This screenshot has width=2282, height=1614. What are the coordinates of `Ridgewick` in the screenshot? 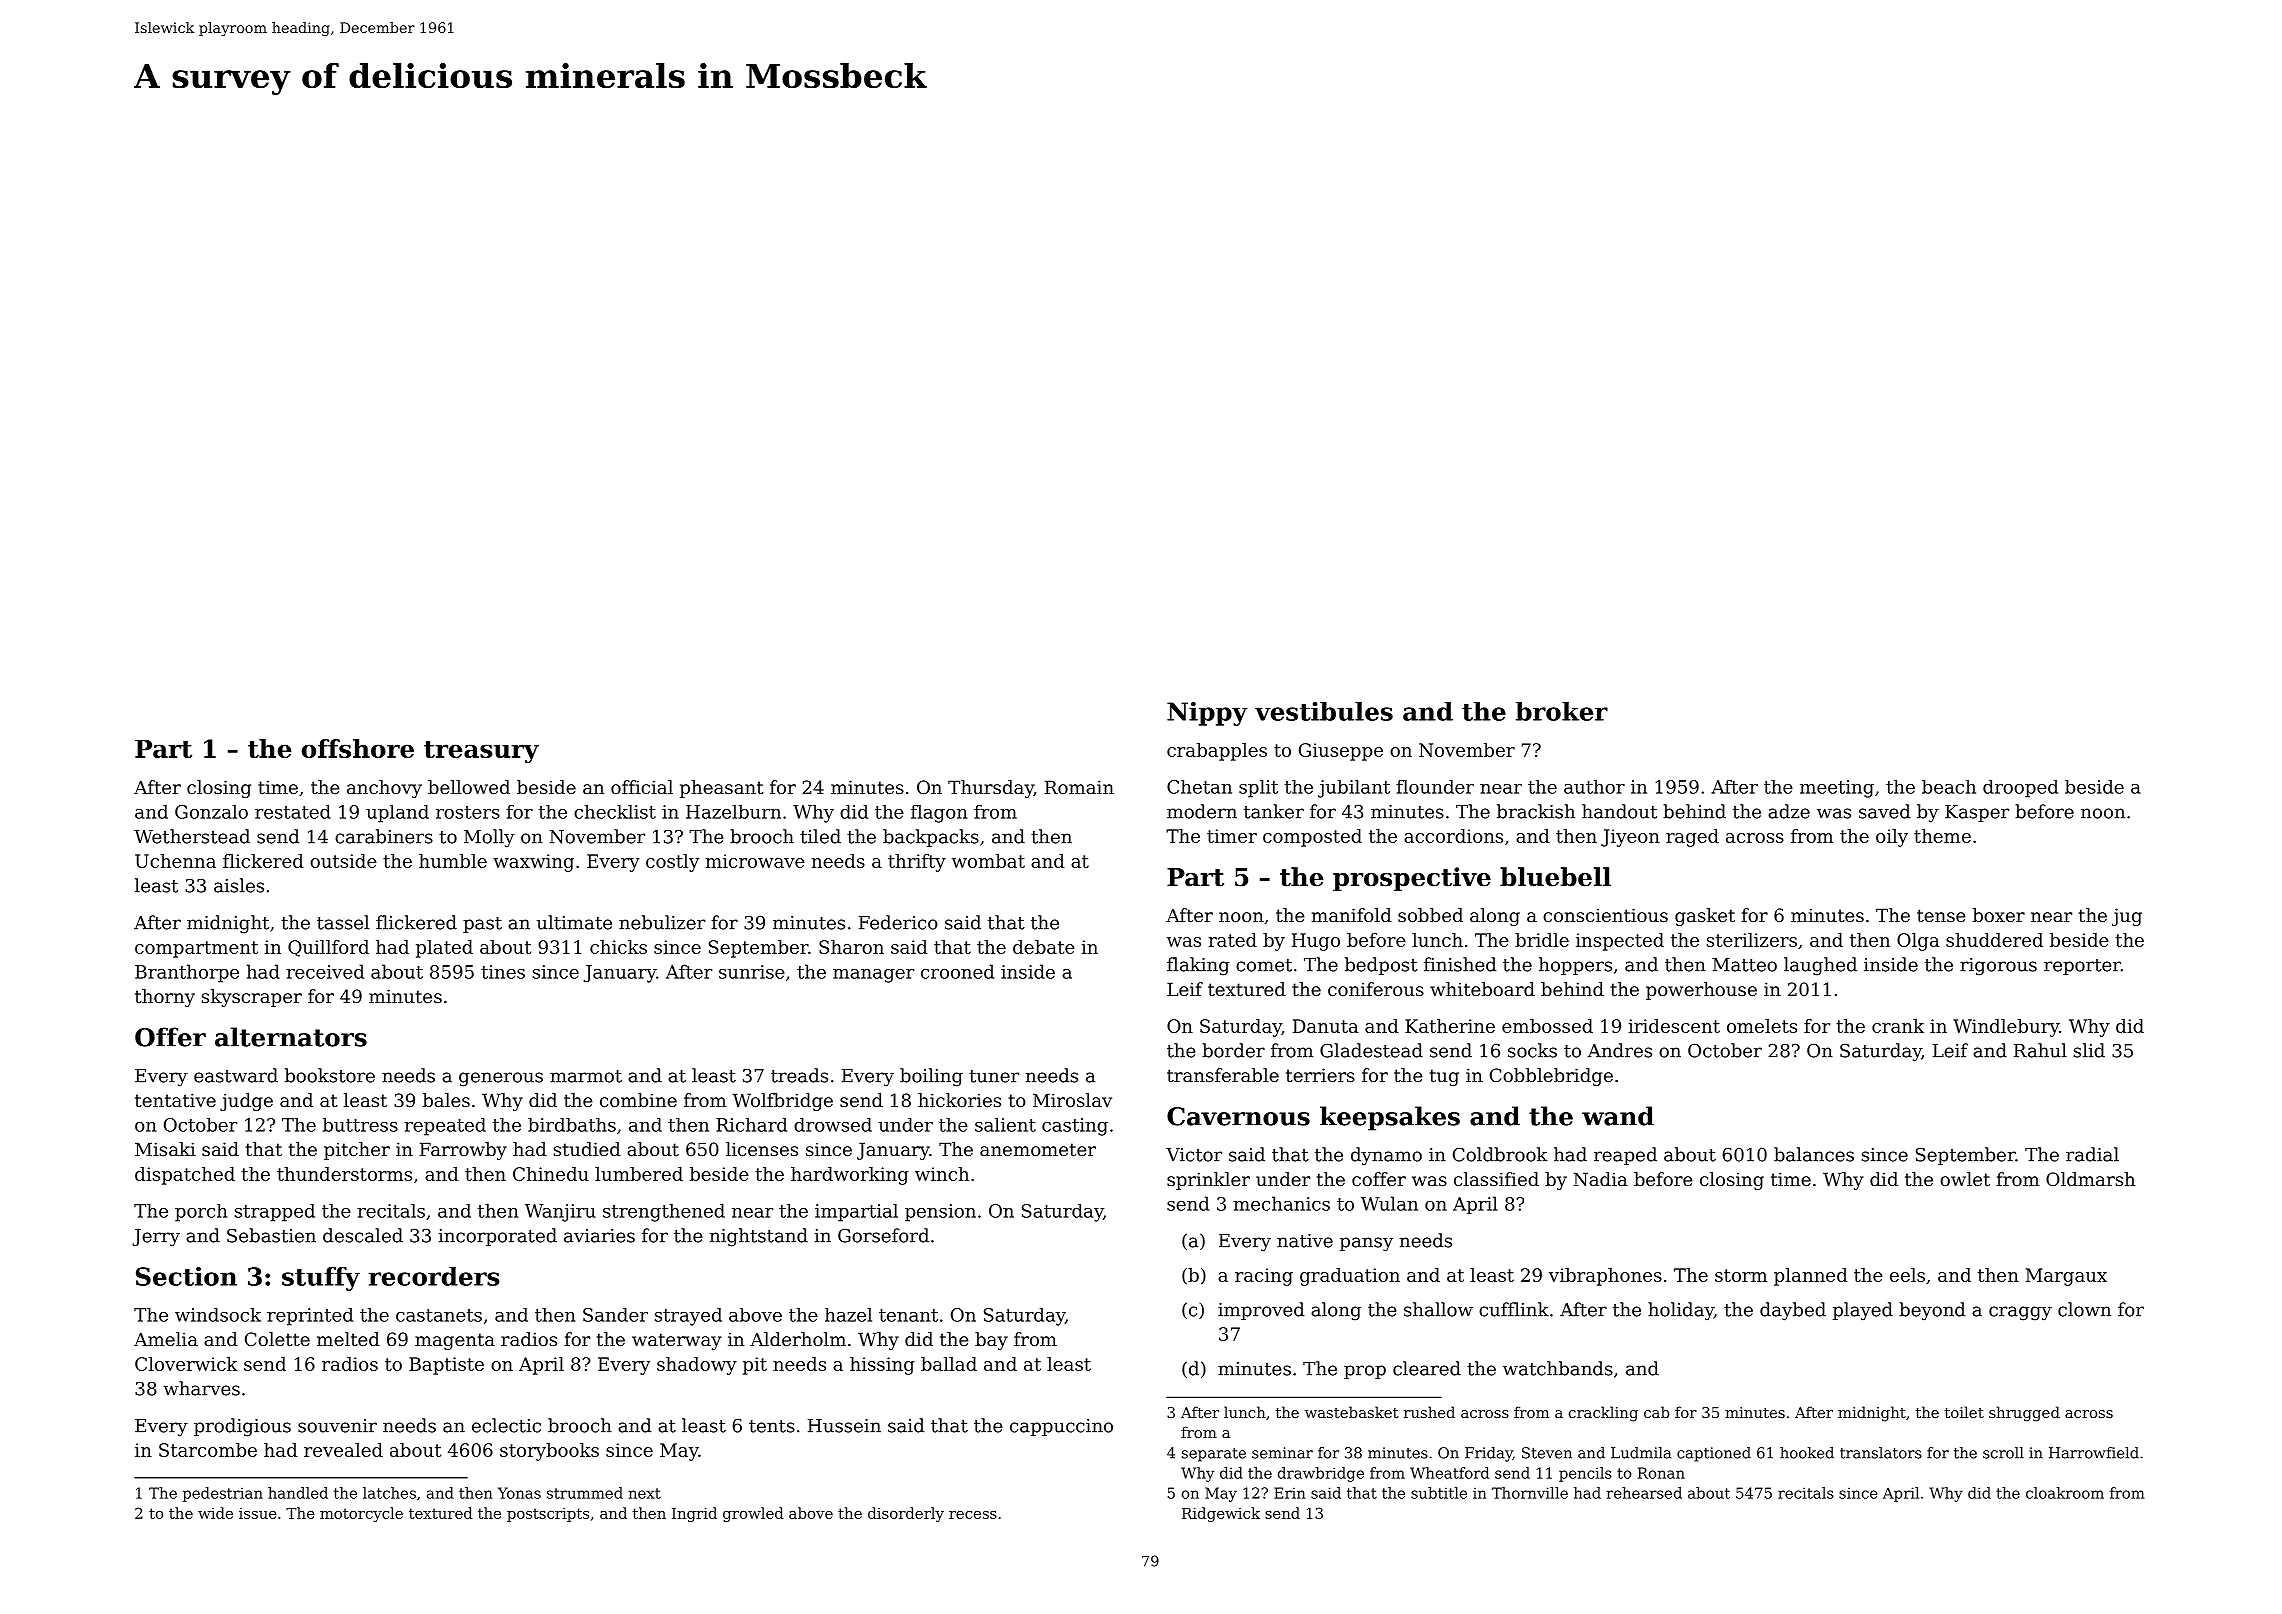 It's located at (1221, 1514).
